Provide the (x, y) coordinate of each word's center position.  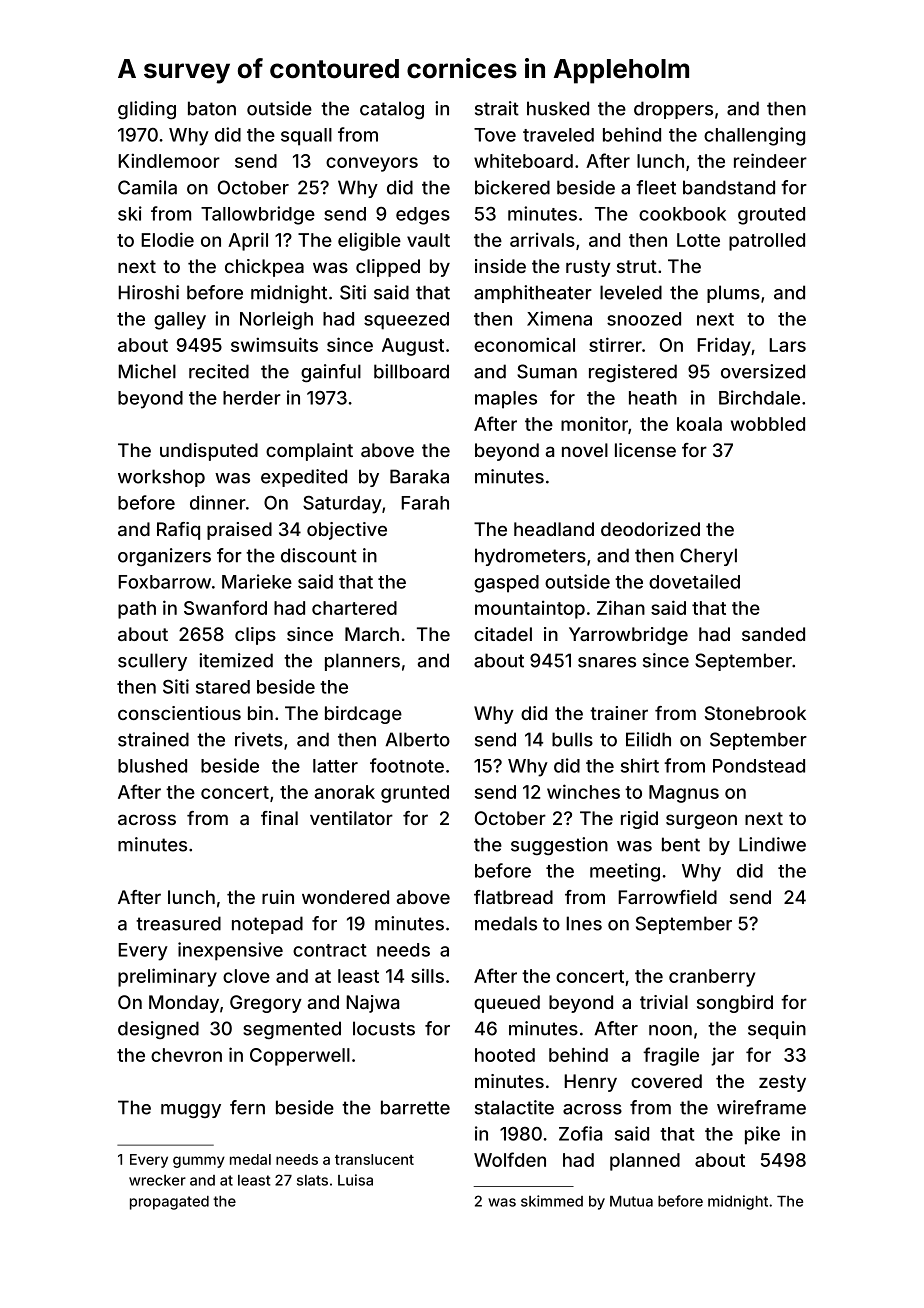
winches (583, 791)
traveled (558, 135)
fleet (656, 187)
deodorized (650, 529)
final (279, 818)
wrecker (157, 1180)
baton (212, 108)
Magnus (684, 794)
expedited (304, 478)
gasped (506, 584)
